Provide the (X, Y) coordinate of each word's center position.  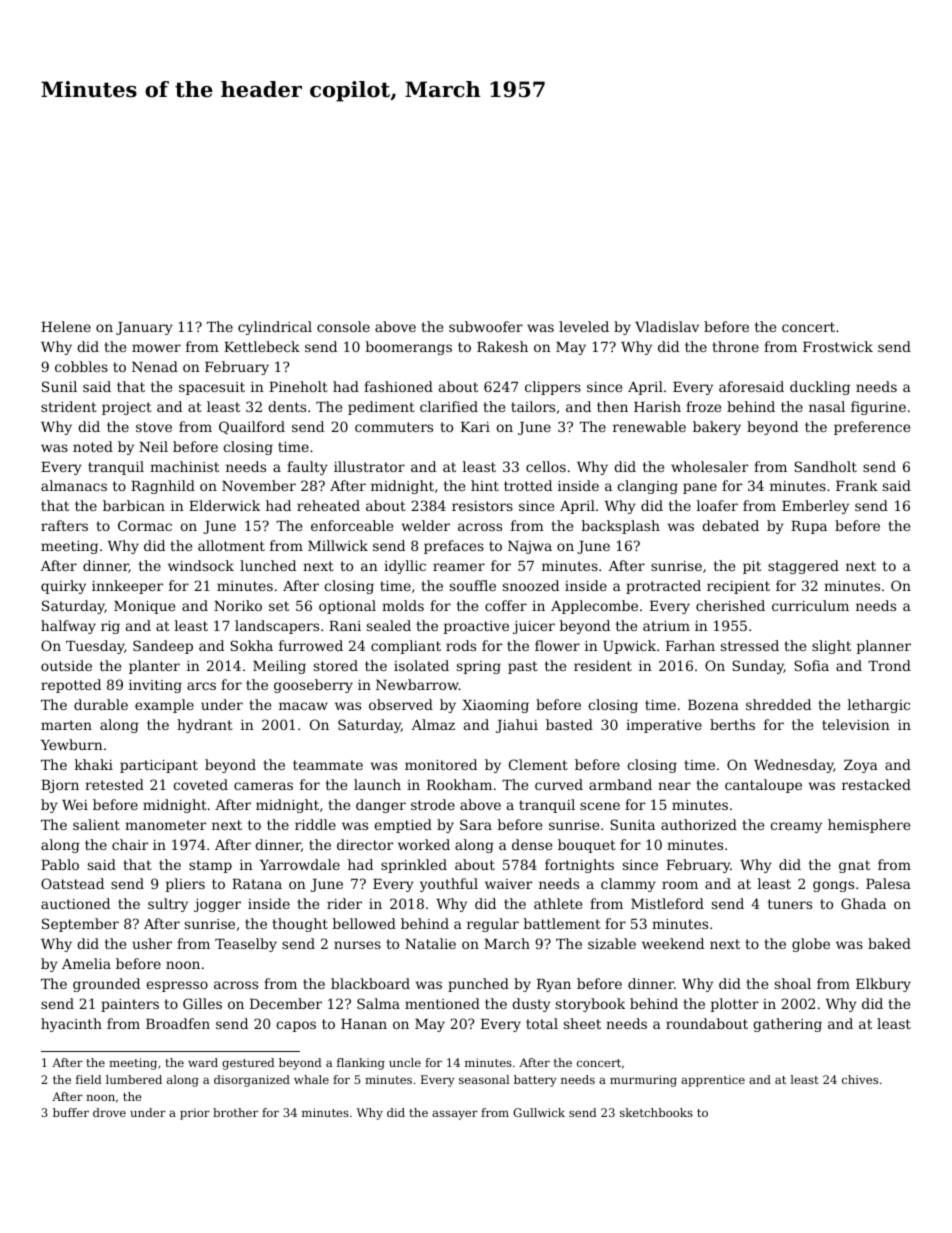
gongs (833, 886)
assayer (455, 1115)
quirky (63, 587)
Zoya (861, 766)
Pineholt (298, 386)
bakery (717, 428)
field (89, 1079)
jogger (217, 905)
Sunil (59, 386)
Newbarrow (417, 684)
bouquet (587, 846)
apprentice (713, 1081)
